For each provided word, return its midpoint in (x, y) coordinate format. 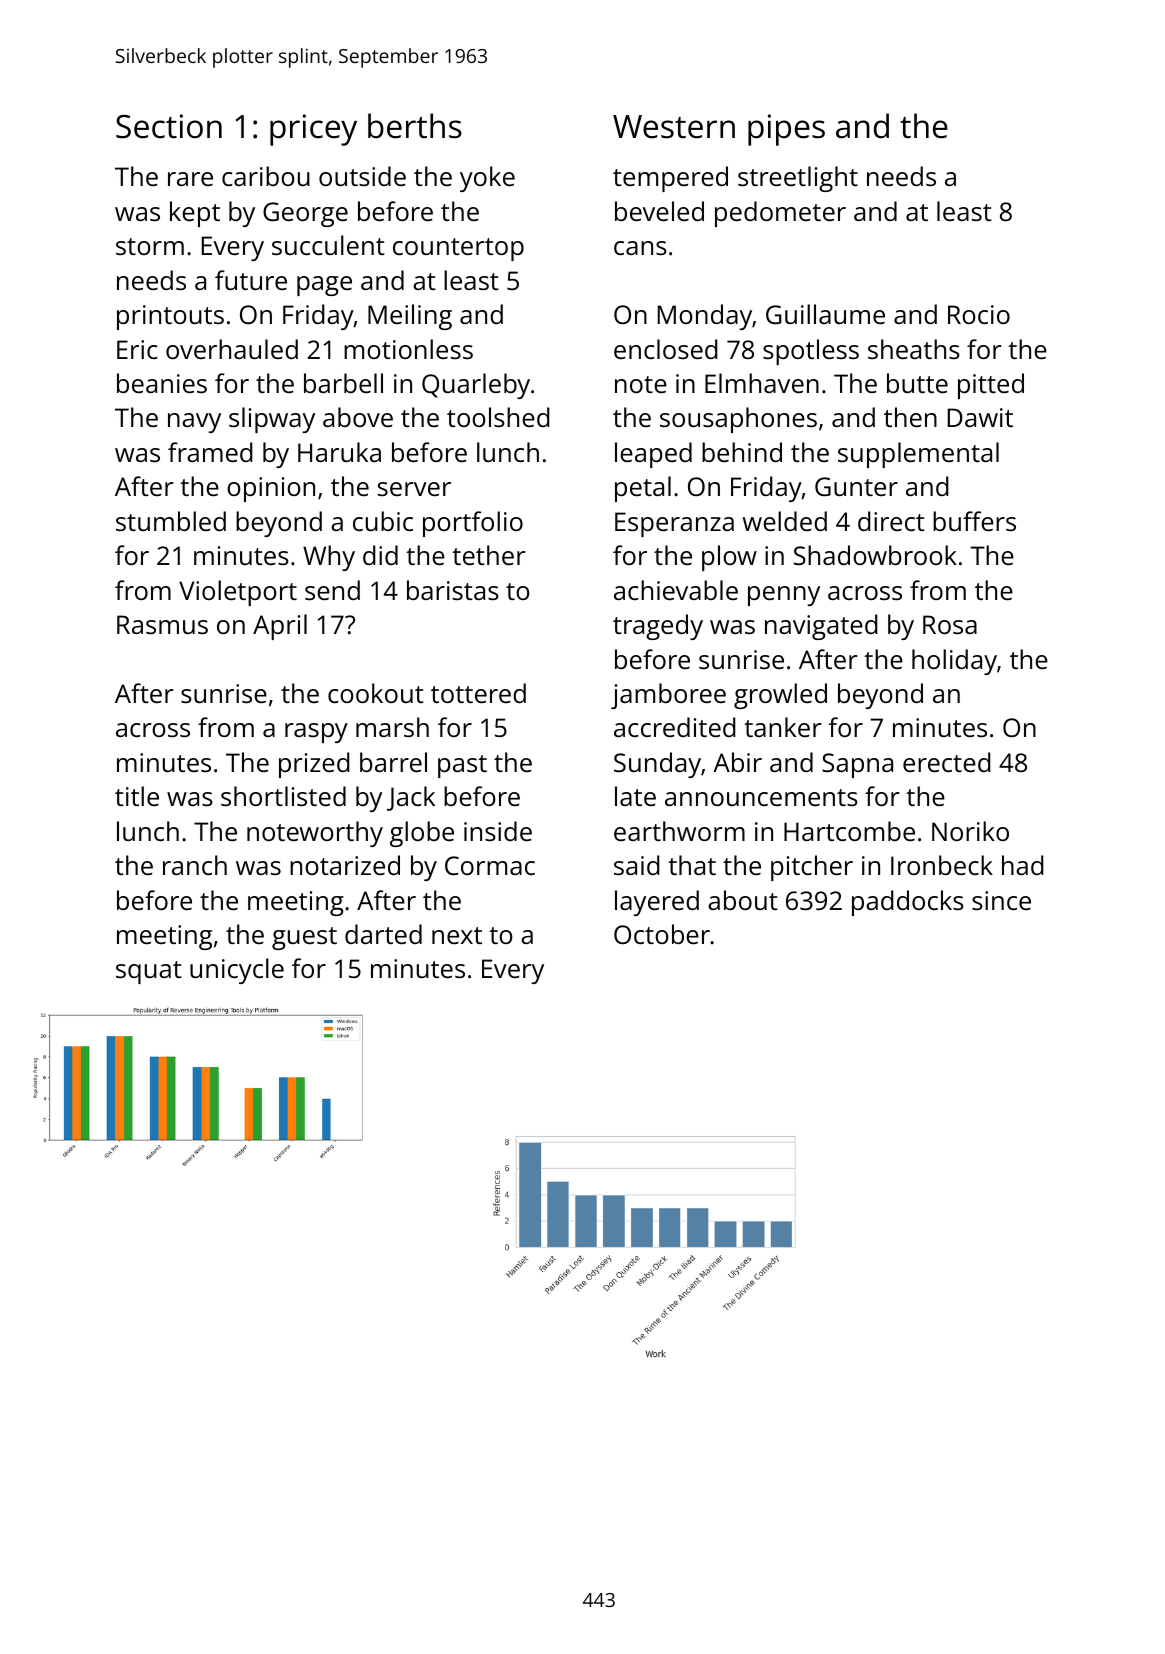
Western (674, 127)
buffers (974, 521)
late (635, 796)
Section (169, 126)
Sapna (857, 765)
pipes (786, 130)
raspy (316, 733)
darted (383, 934)
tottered (478, 693)
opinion (271, 489)
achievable (676, 590)
